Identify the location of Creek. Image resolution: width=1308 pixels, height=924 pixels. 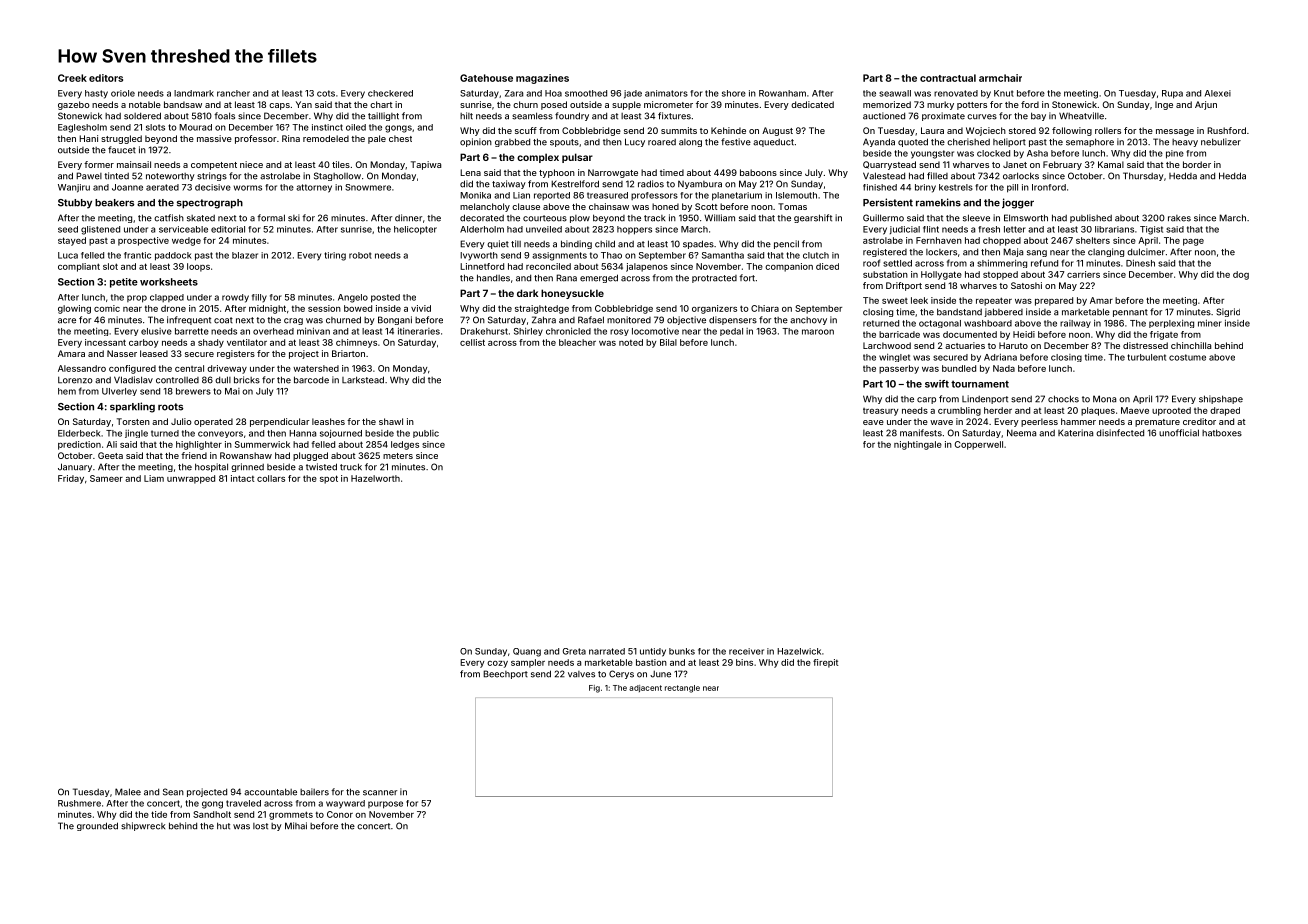
(72, 78).
